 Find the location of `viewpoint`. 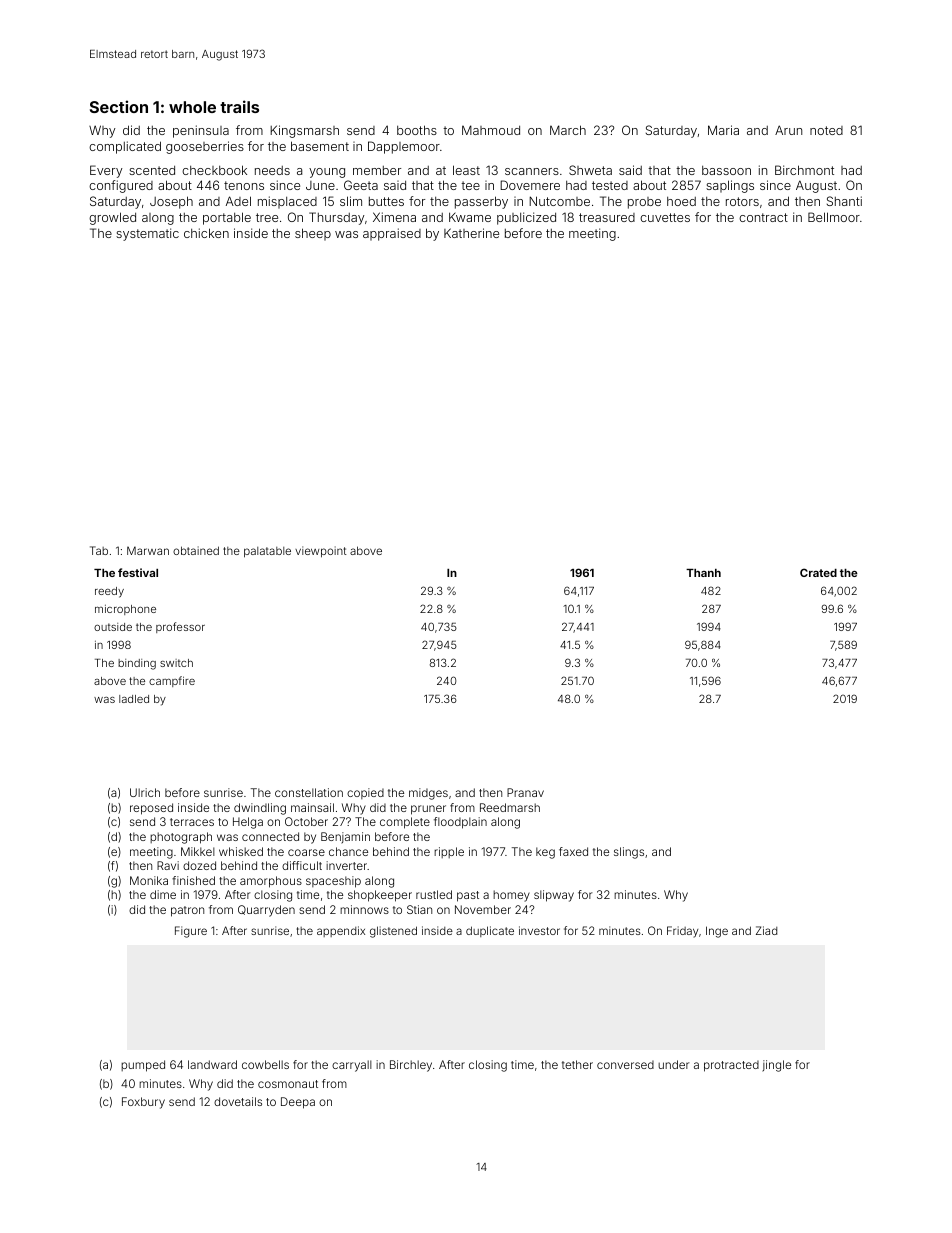

viewpoint is located at coordinates (321, 552).
